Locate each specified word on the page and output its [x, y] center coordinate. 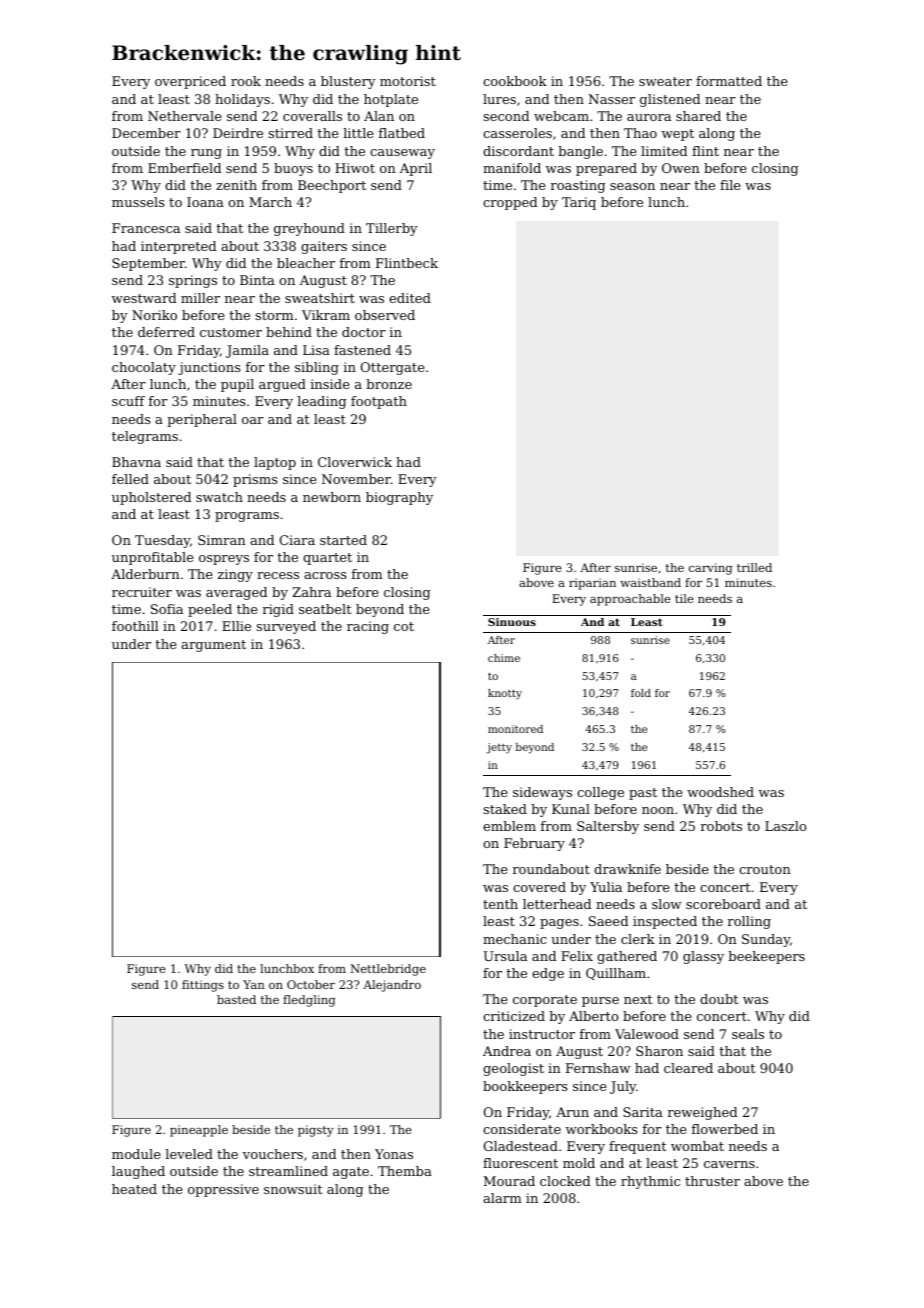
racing [368, 627]
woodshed [720, 792]
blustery [348, 82]
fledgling [309, 1001]
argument [213, 646]
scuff [128, 401]
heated [134, 1189]
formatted [729, 81]
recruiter [142, 592]
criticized [514, 1016]
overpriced [190, 82]
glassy [703, 957]
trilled [754, 567]
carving [710, 569]
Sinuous [512, 622]
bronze [389, 384]
